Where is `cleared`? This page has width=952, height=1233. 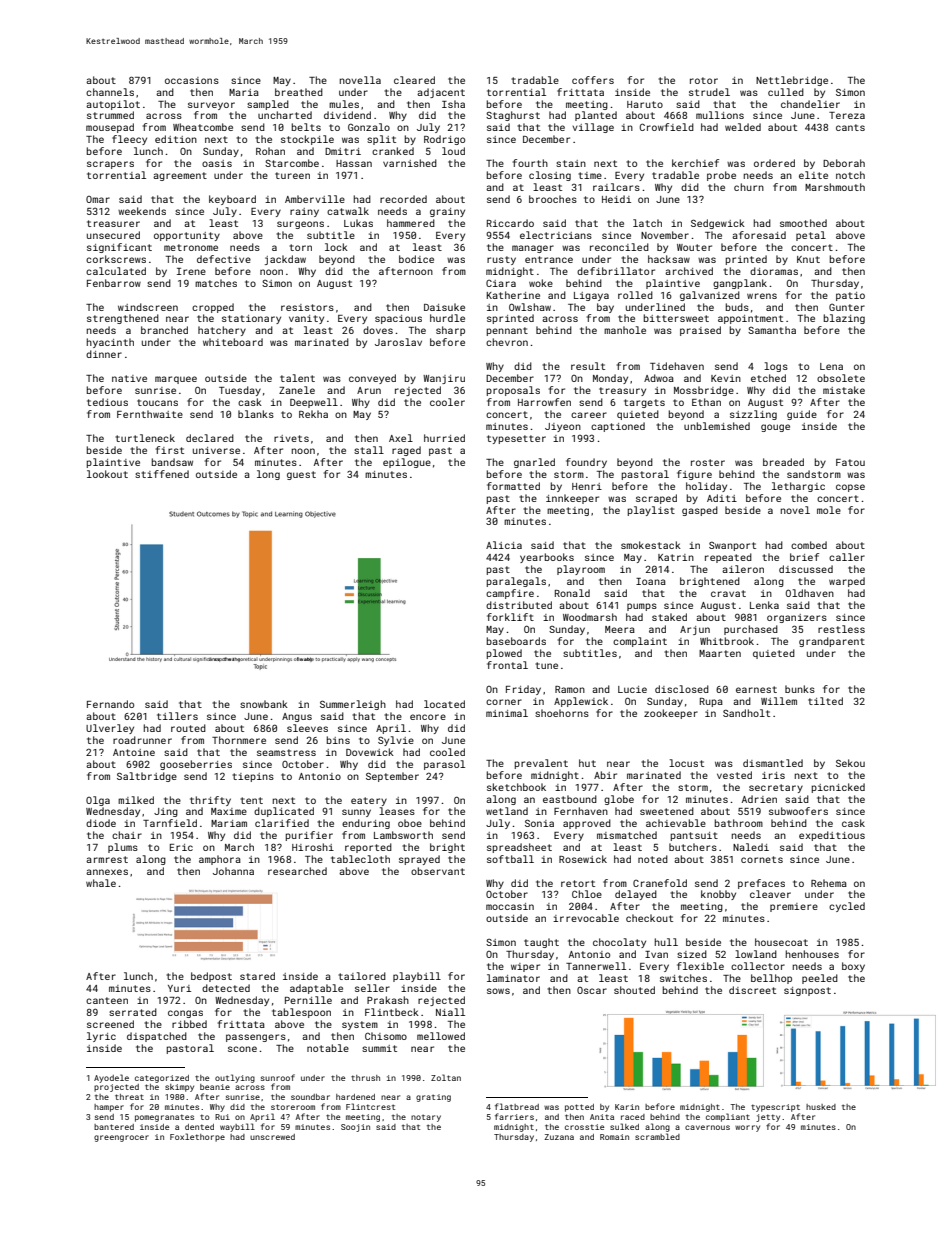 cleared is located at coordinates (414, 80).
